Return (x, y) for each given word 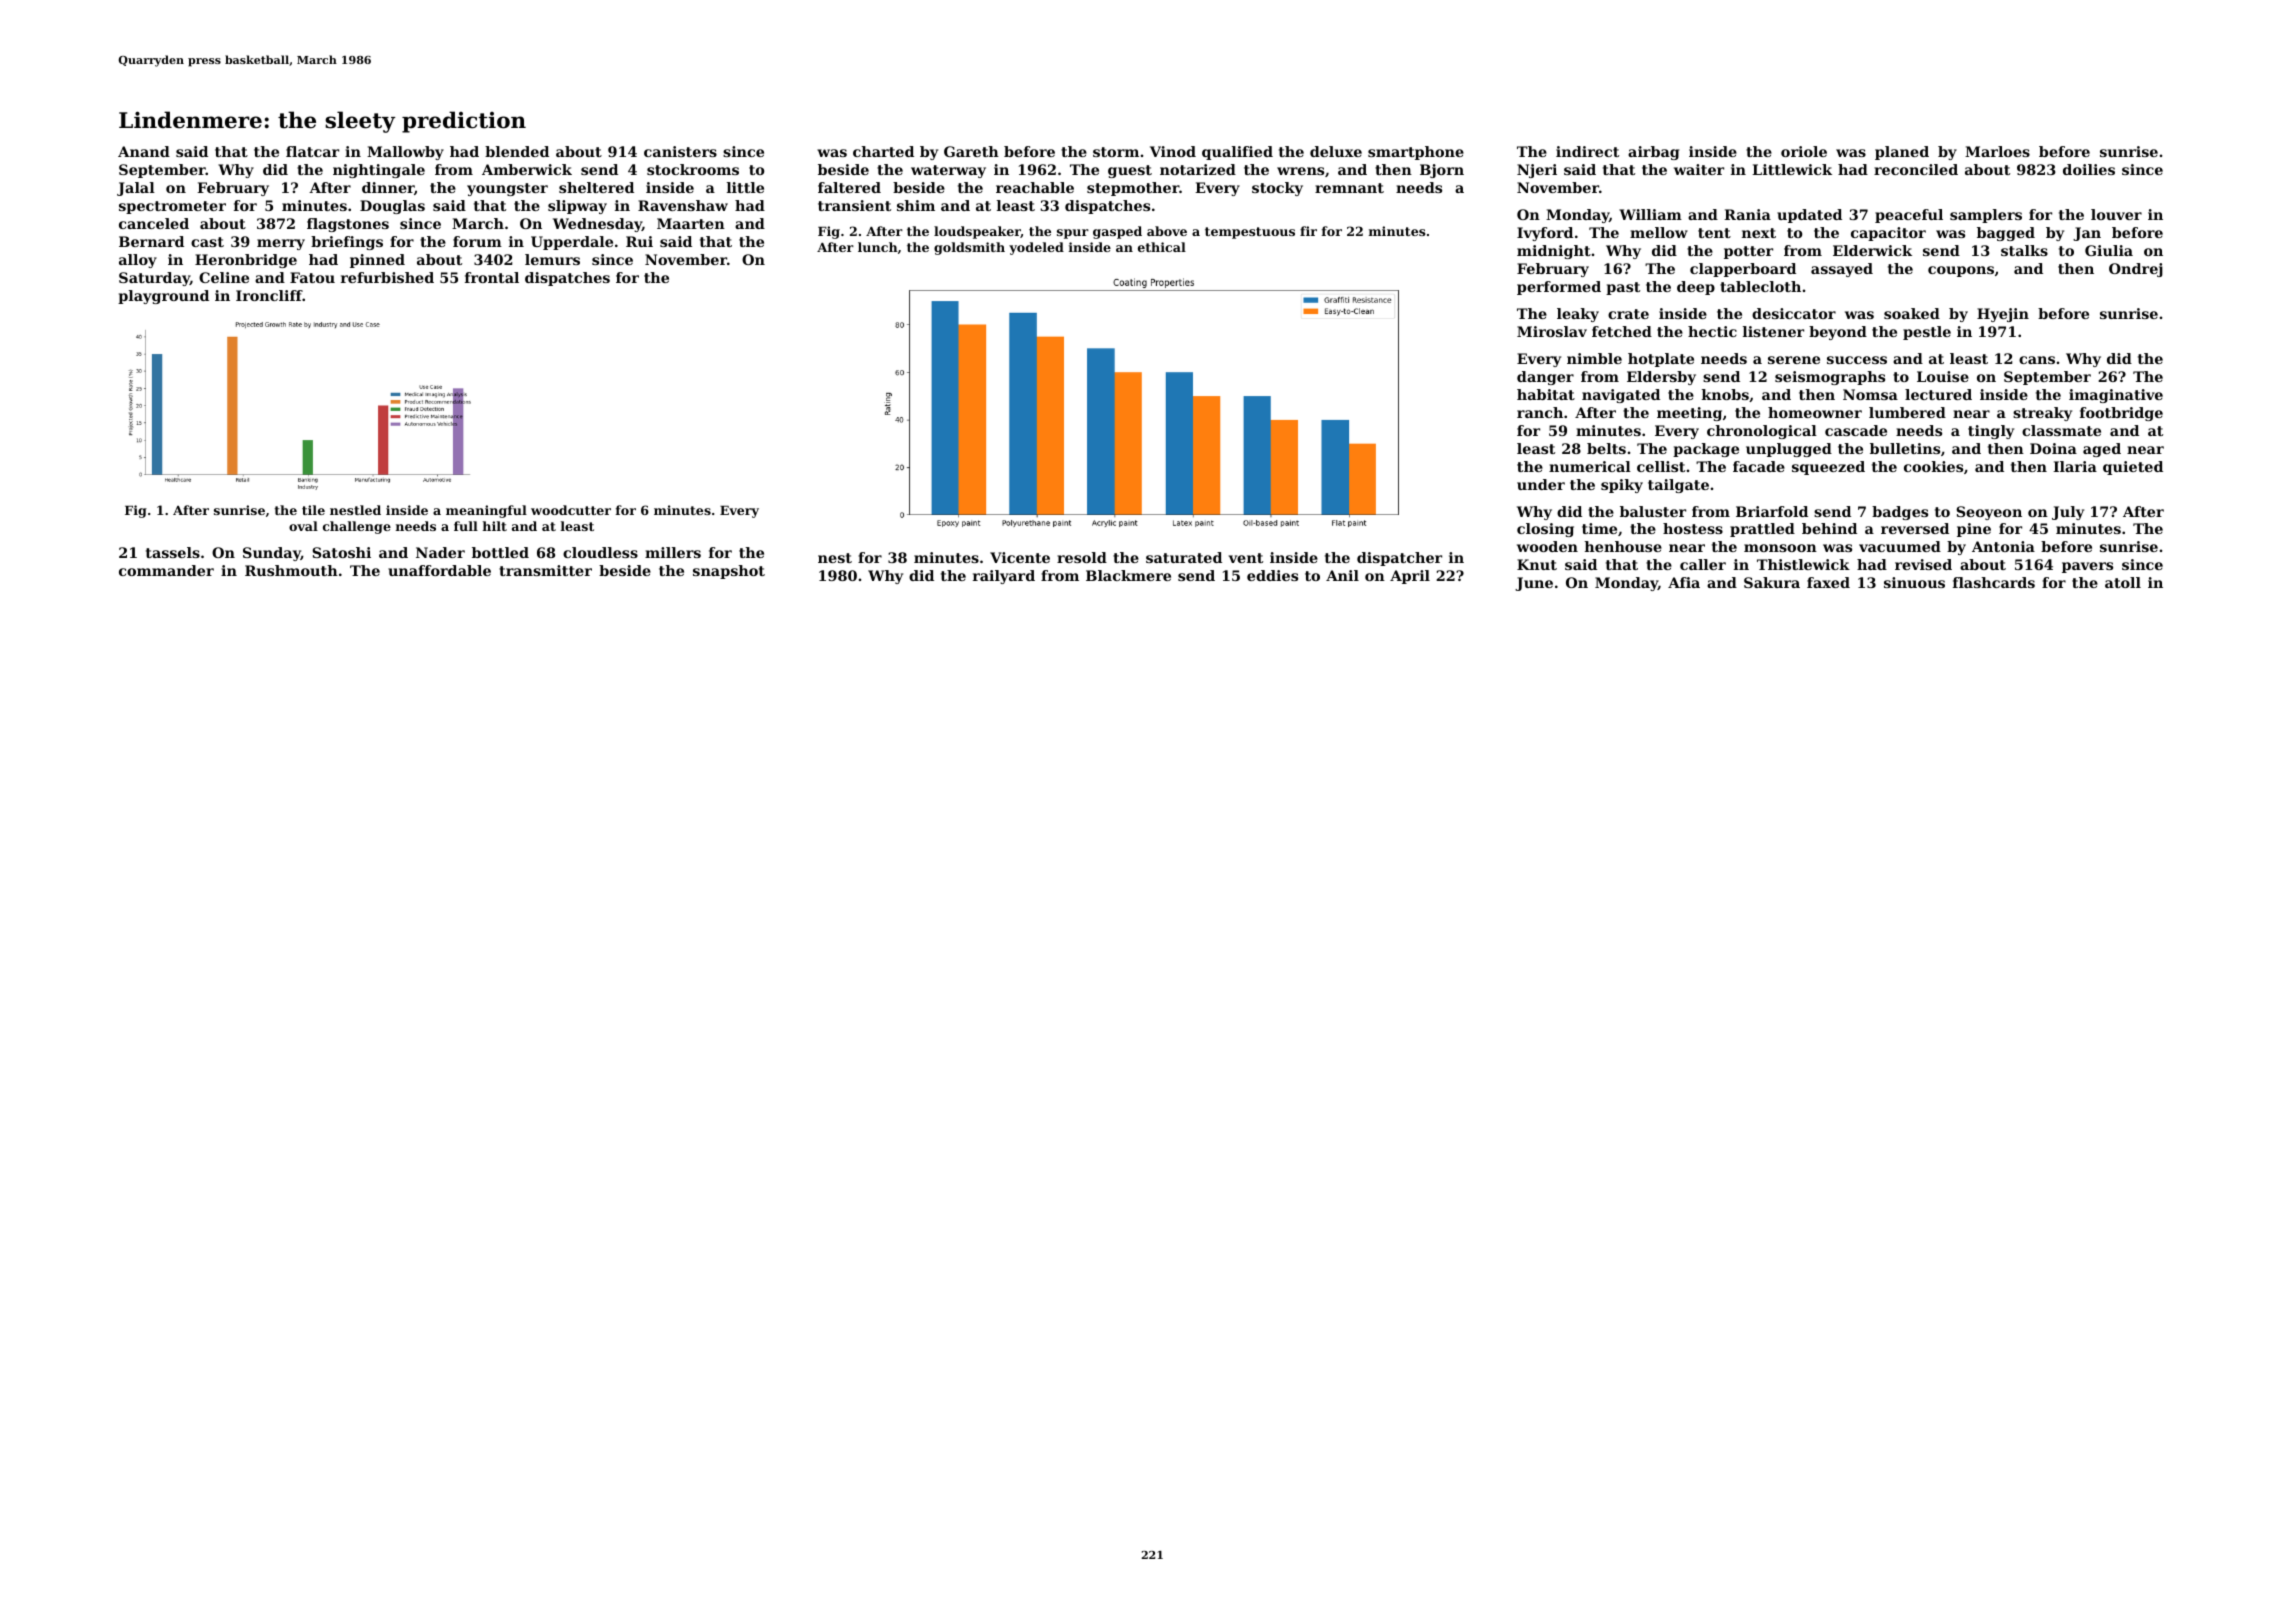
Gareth (971, 151)
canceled (154, 223)
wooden (1547, 546)
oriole (1804, 151)
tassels (173, 552)
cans (2037, 360)
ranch (1540, 412)
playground (163, 297)
